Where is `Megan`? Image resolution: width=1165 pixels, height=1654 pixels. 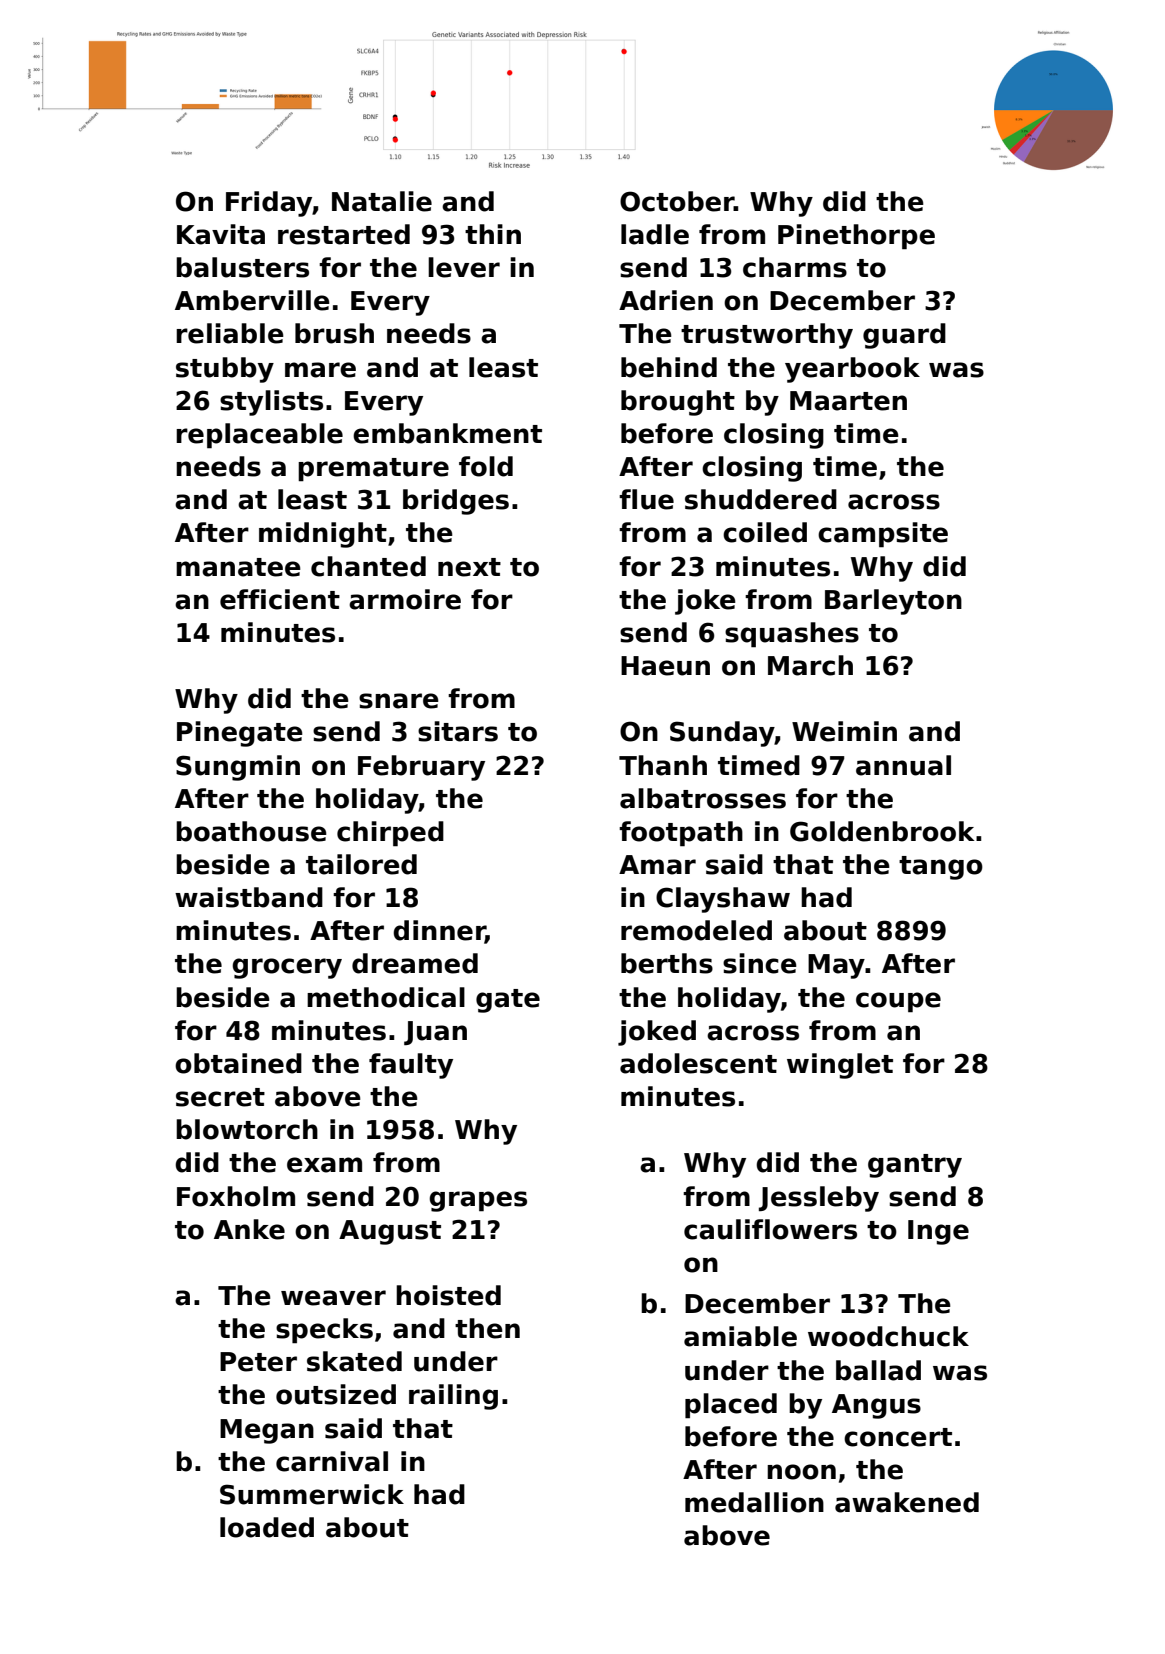 Megan is located at coordinates (267, 1431).
